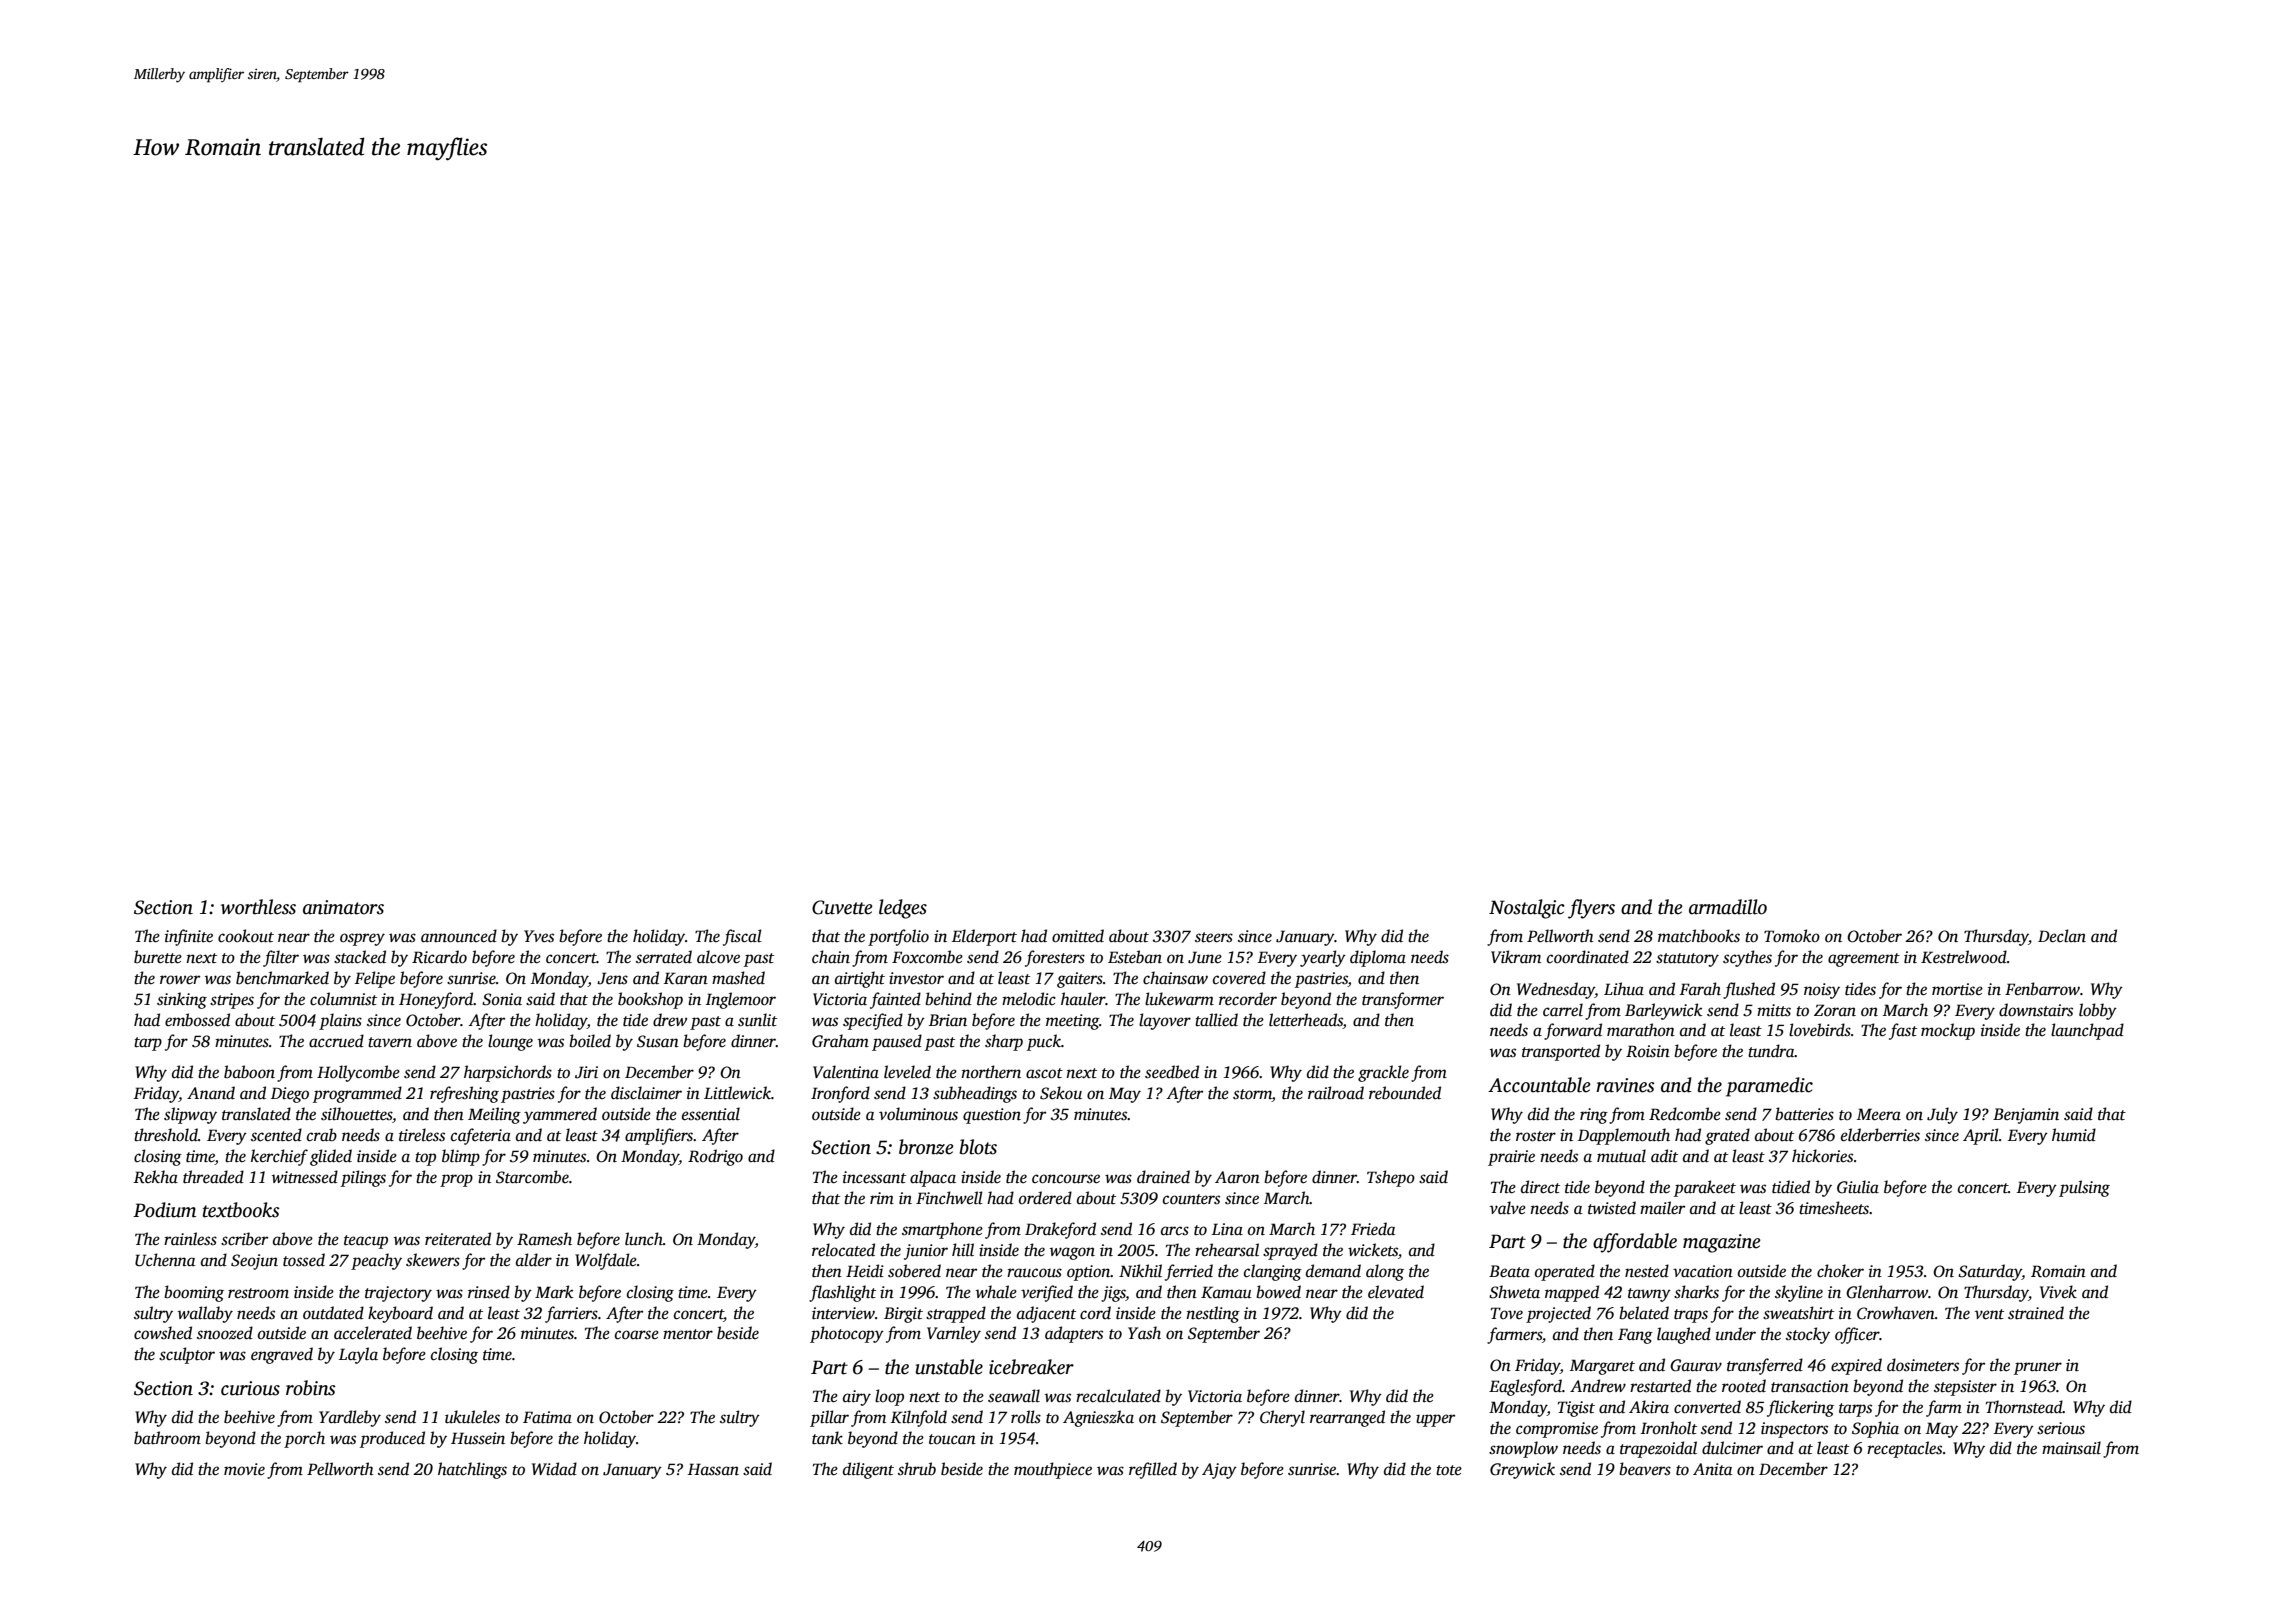 This screenshot has height=1608, width=2274. What do you see at coordinates (992, 1116) in the screenshot?
I see `question` at bounding box center [992, 1116].
